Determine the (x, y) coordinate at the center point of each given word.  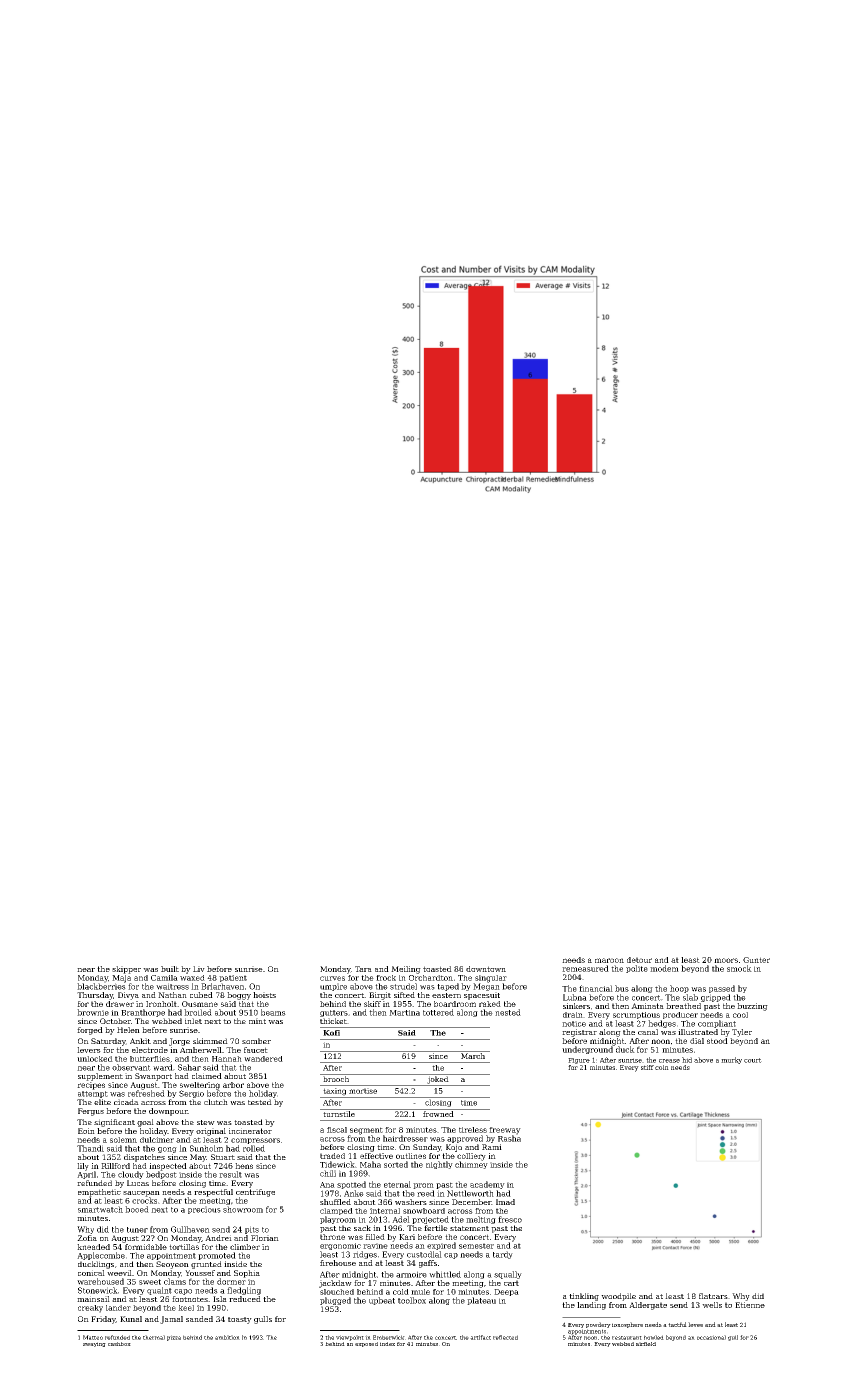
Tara (363, 969)
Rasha (509, 1138)
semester (476, 1246)
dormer (231, 1281)
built (170, 969)
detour (639, 960)
